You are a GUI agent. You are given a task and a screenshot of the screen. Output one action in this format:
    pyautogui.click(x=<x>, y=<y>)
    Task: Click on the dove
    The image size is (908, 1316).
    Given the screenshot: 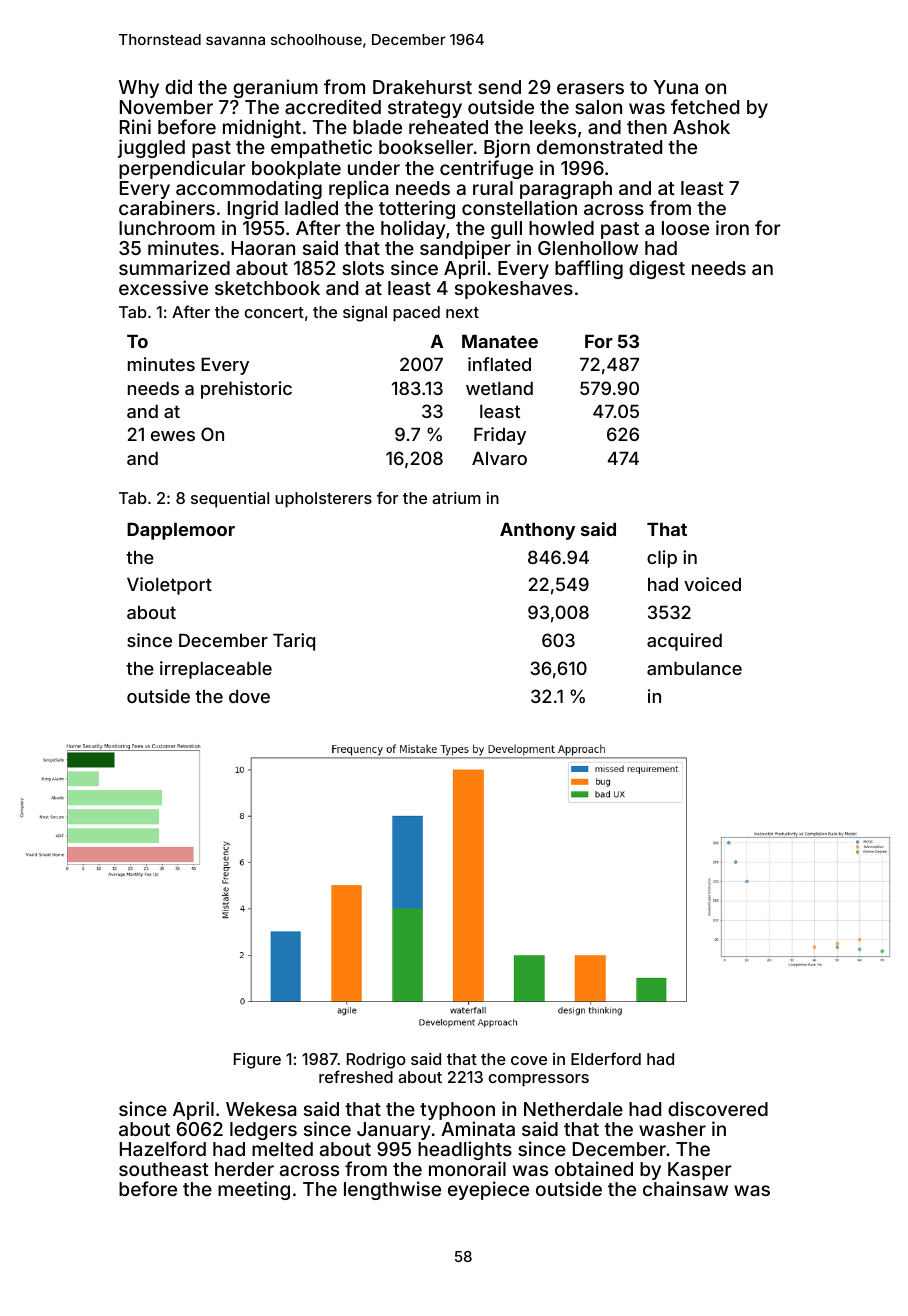 What is the action you would take?
    pyautogui.click(x=249, y=696)
